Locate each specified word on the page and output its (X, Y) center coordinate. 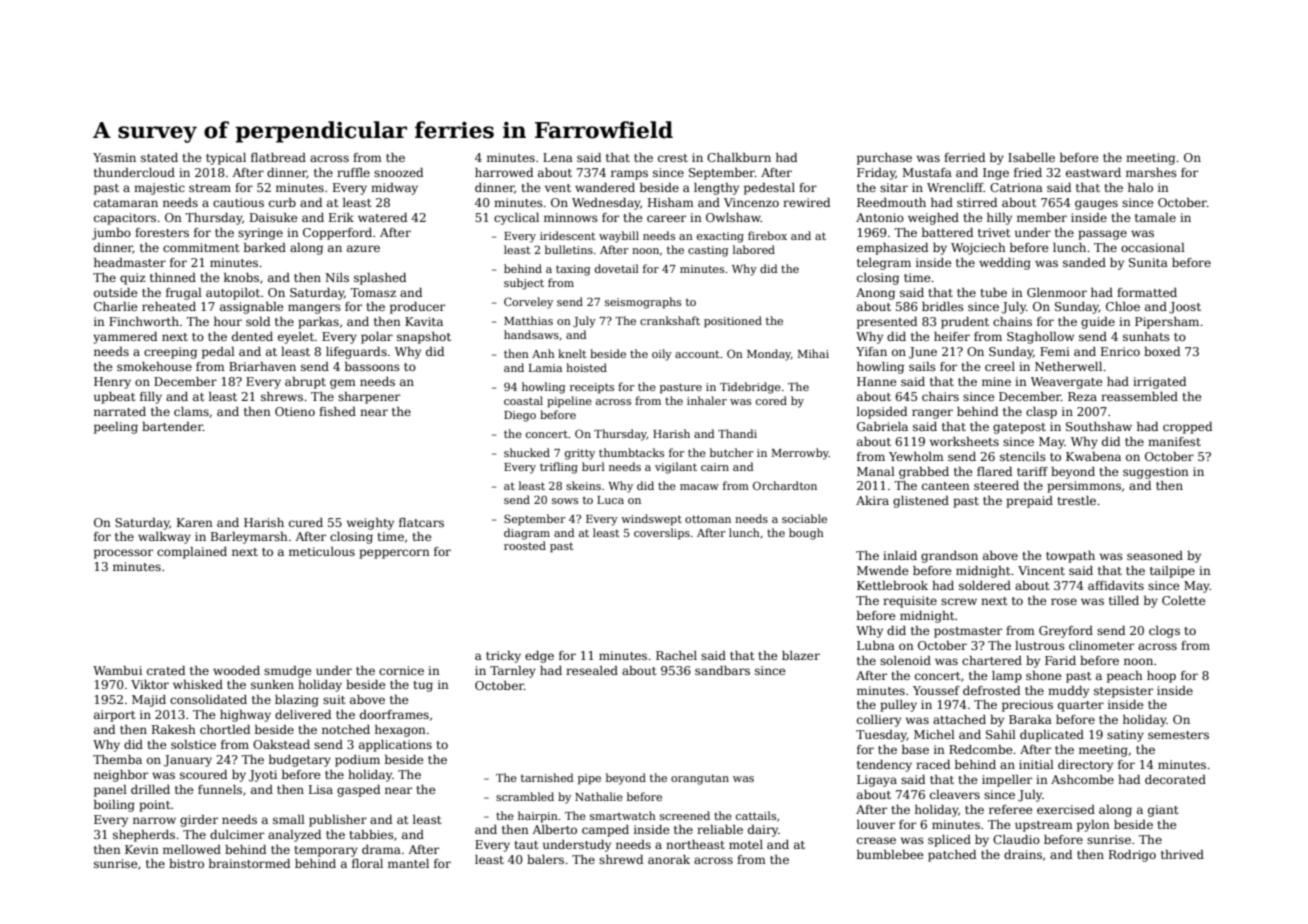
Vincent (1041, 570)
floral (367, 863)
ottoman (708, 519)
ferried (964, 157)
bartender (172, 426)
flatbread (278, 157)
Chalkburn (739, 157)
